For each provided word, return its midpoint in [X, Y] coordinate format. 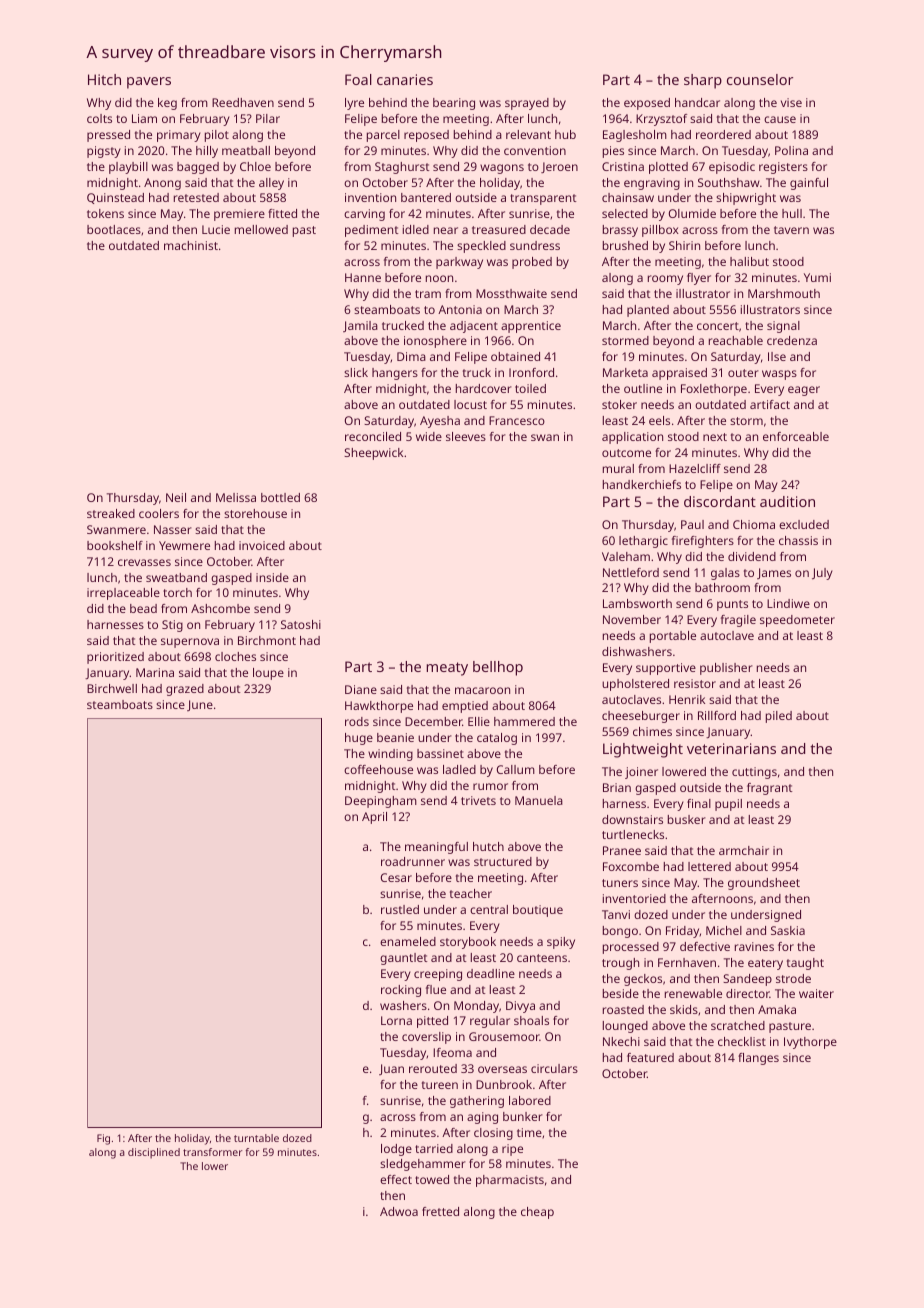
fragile [738, 621]
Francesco [517, 420]
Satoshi [301, 624]
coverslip [426, 1038]
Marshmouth [784, 293]
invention [370, 197]
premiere [239, 215]
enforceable [796, 436]
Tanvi [616, 914]
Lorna [396, 1020]
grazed [185, 690]
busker [687, 819]
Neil [176, 497]
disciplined [154, 1153]
